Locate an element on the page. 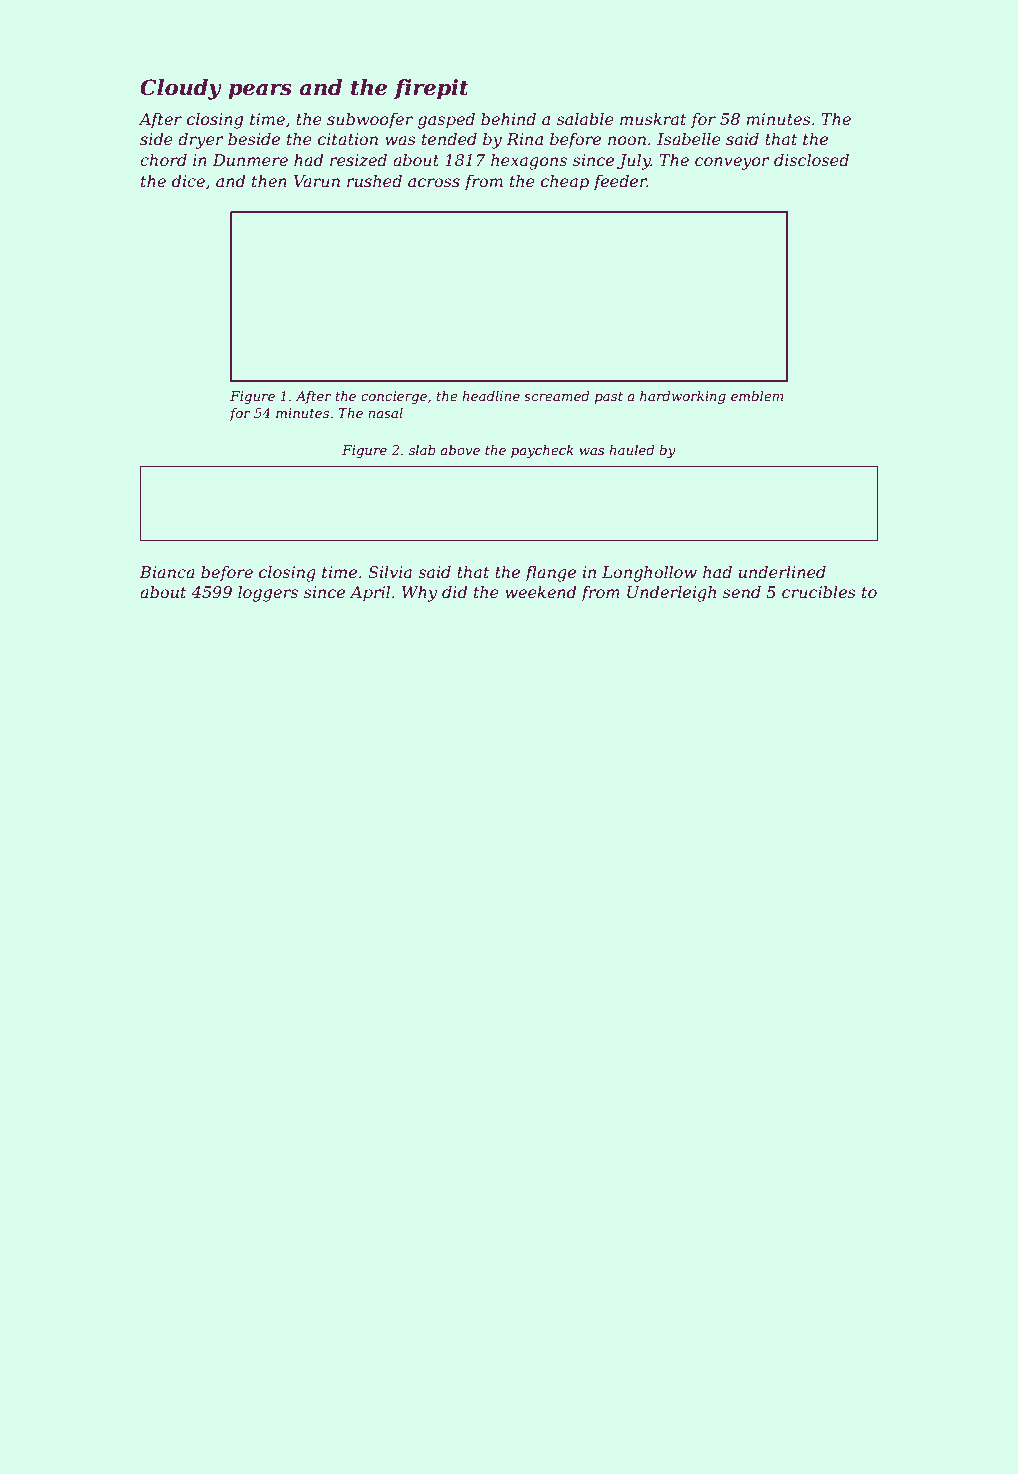 The image size is (1018, 1474). disclosed is located at coordinates (811, 159).
